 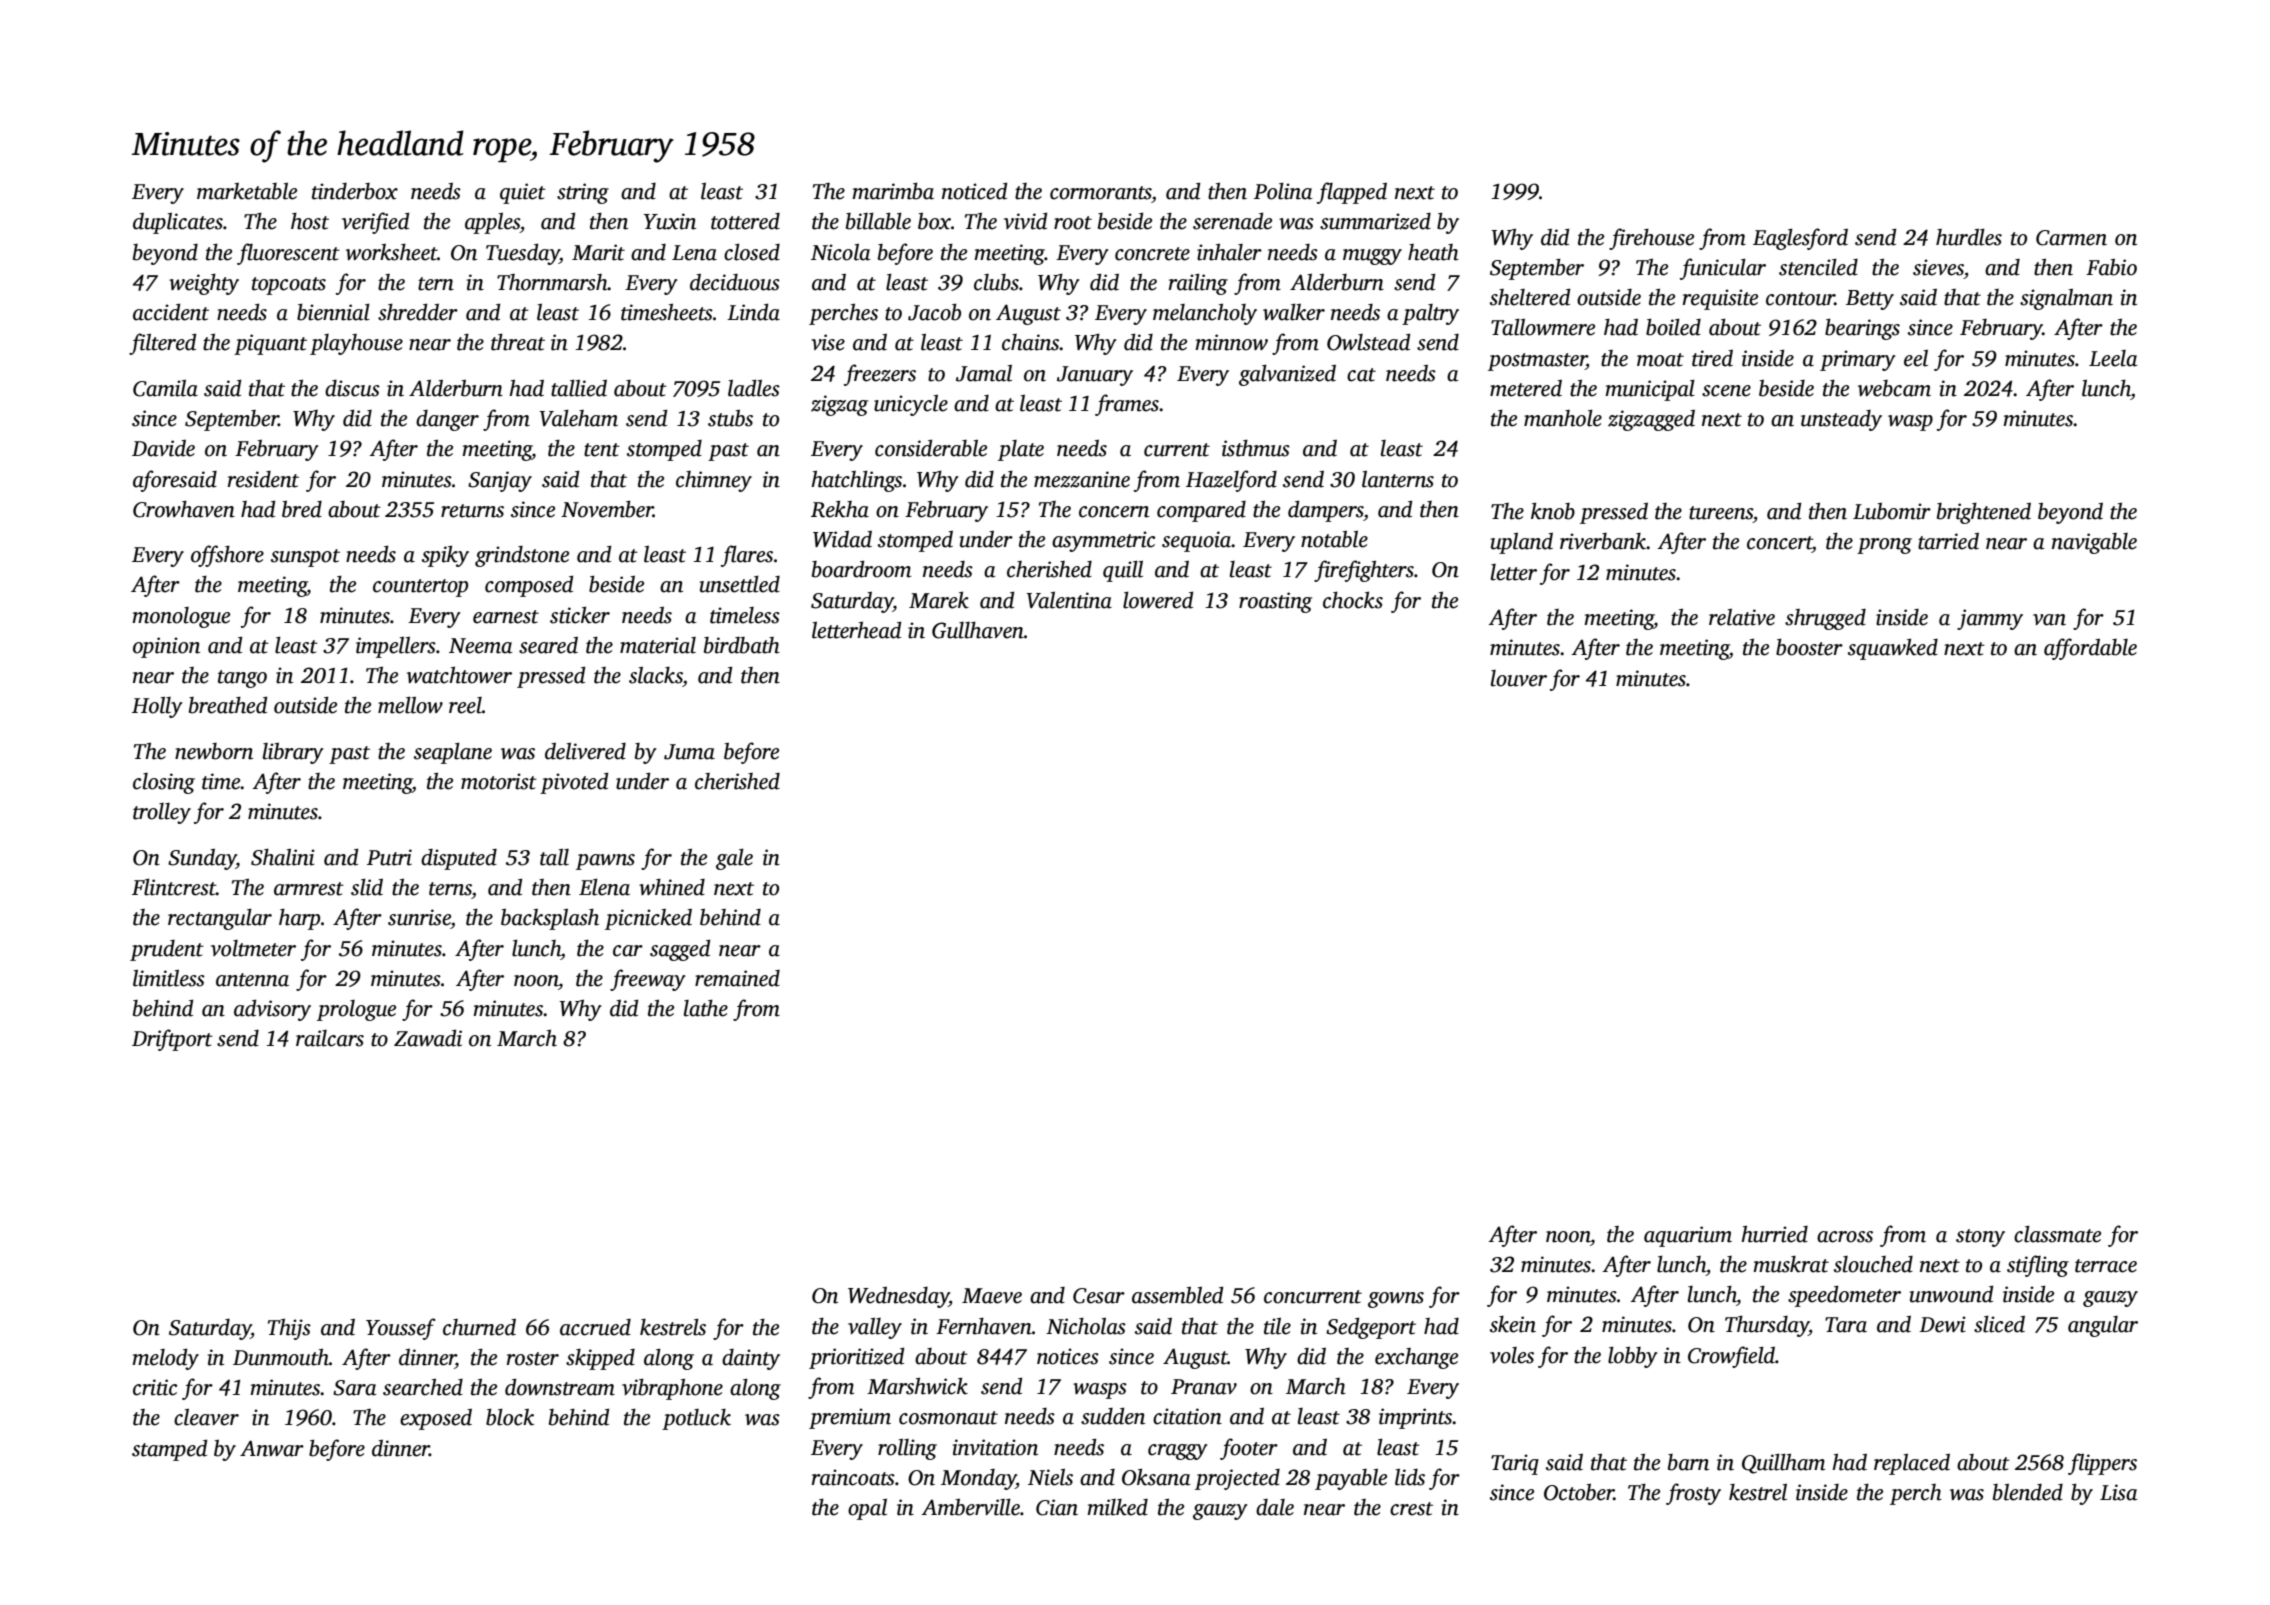 What do you see at coordinates (2071, 238) in the screenshot?
I see `Carmen` at bounding box center [2071, 238].
